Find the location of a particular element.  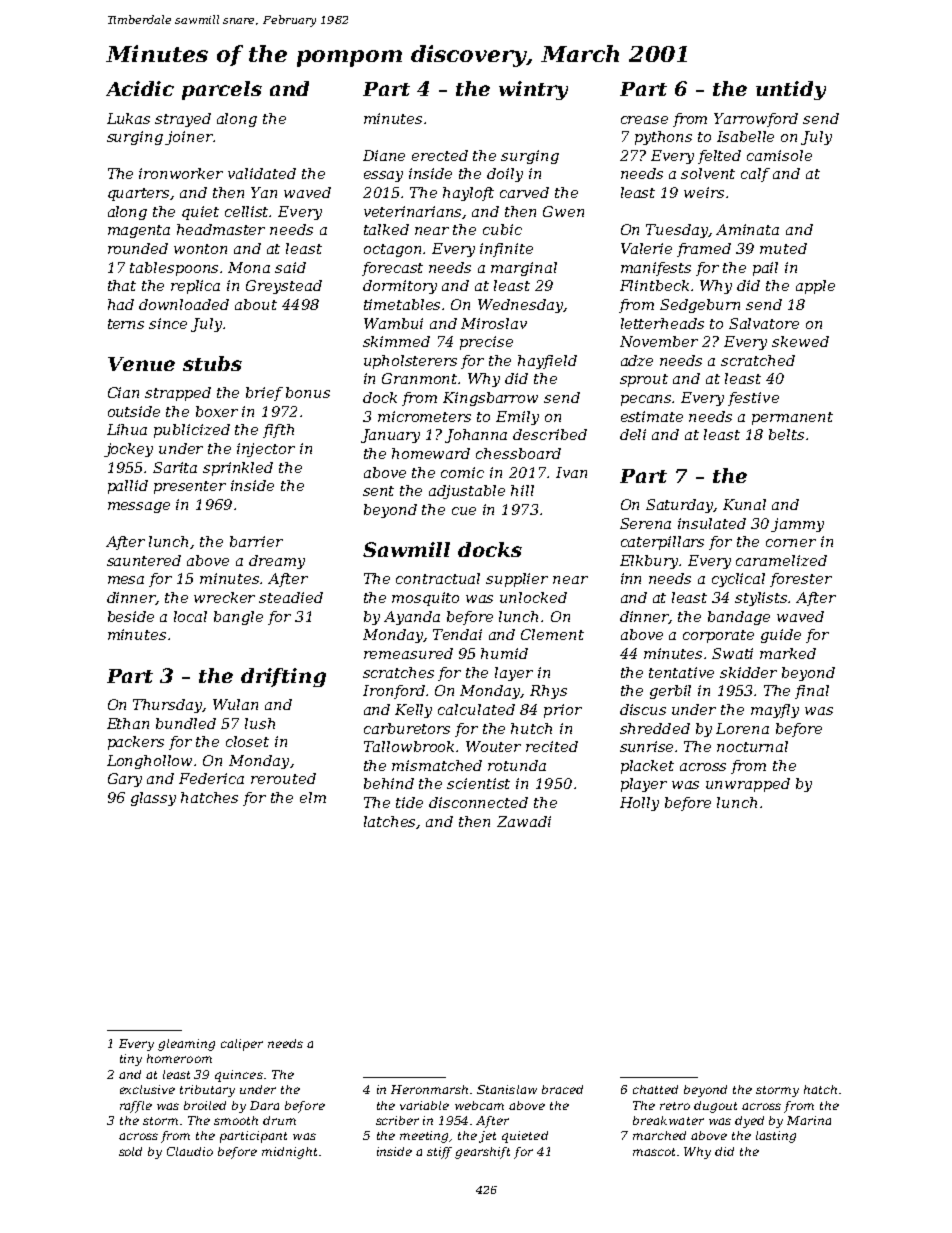

magenta is located at coordinates (139, 231).
